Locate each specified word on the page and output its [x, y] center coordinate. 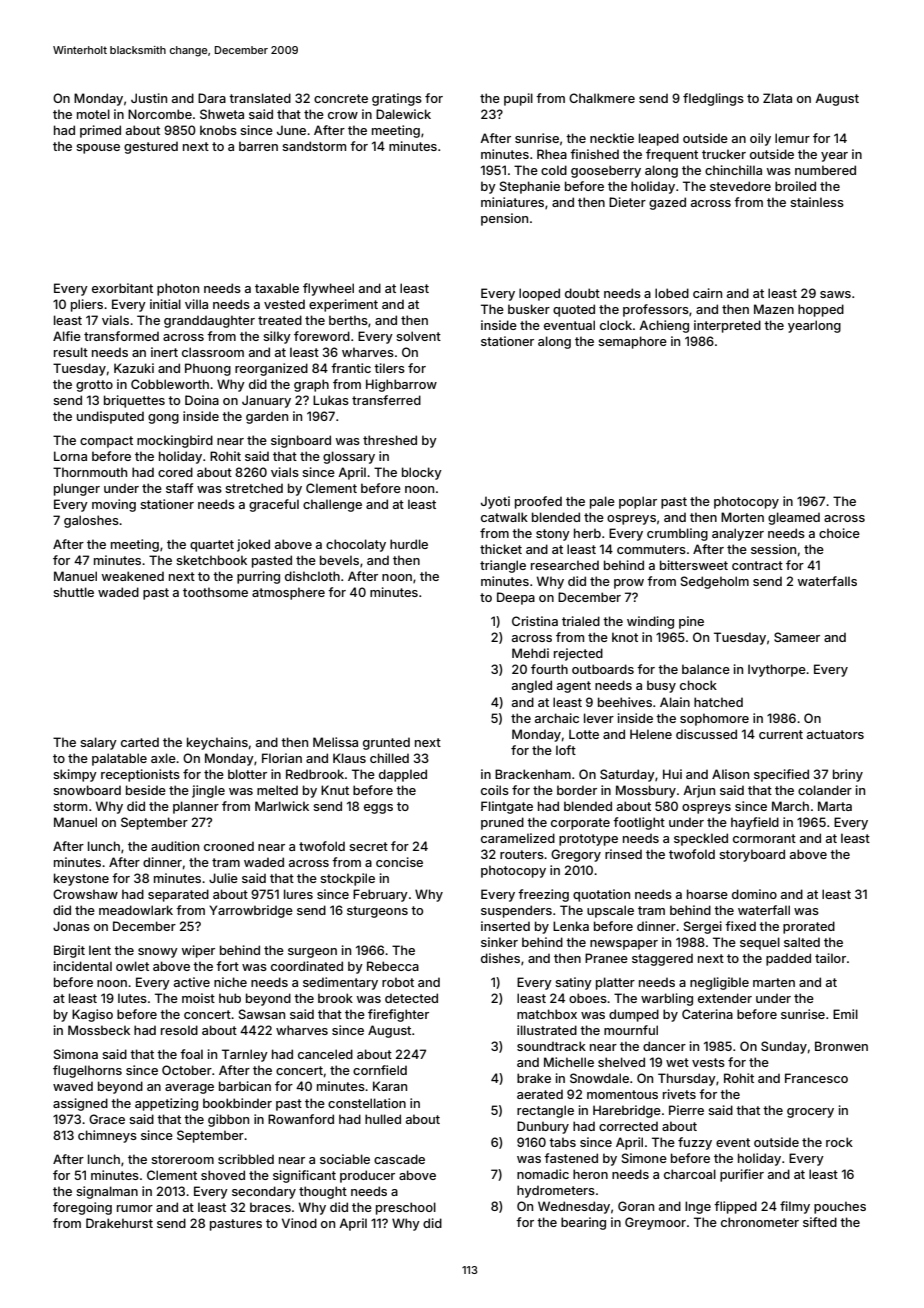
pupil [518, 99]
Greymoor [655, 1223]
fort [227, 966]
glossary [349, 457]
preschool [406, 1208]
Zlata [777, 98]
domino [754, 894]
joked [253, 545]
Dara [212, 98]
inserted [505, 926]
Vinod [299, 1223]
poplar [638, 502]
